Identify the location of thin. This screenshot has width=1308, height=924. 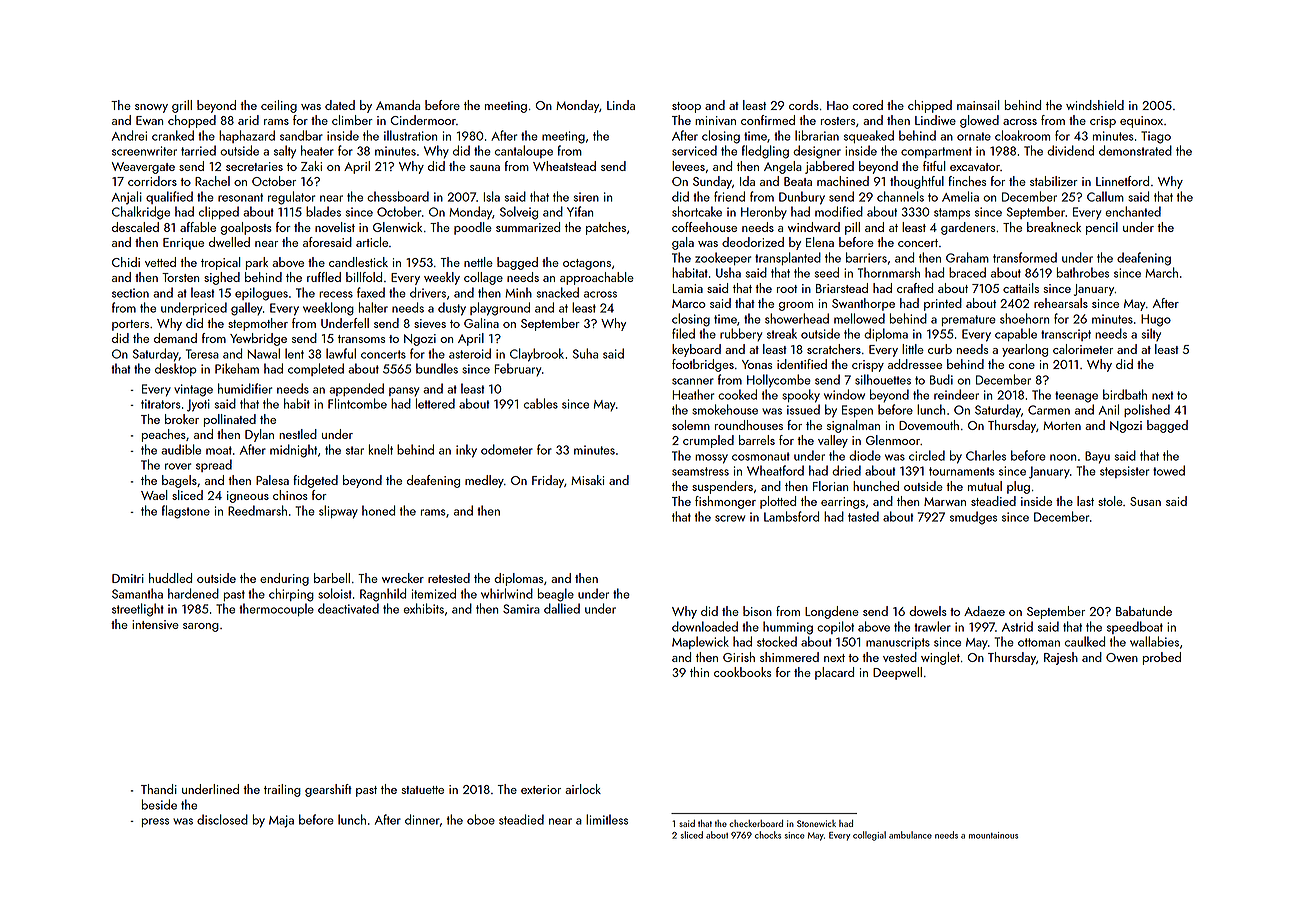
(699, 672).
